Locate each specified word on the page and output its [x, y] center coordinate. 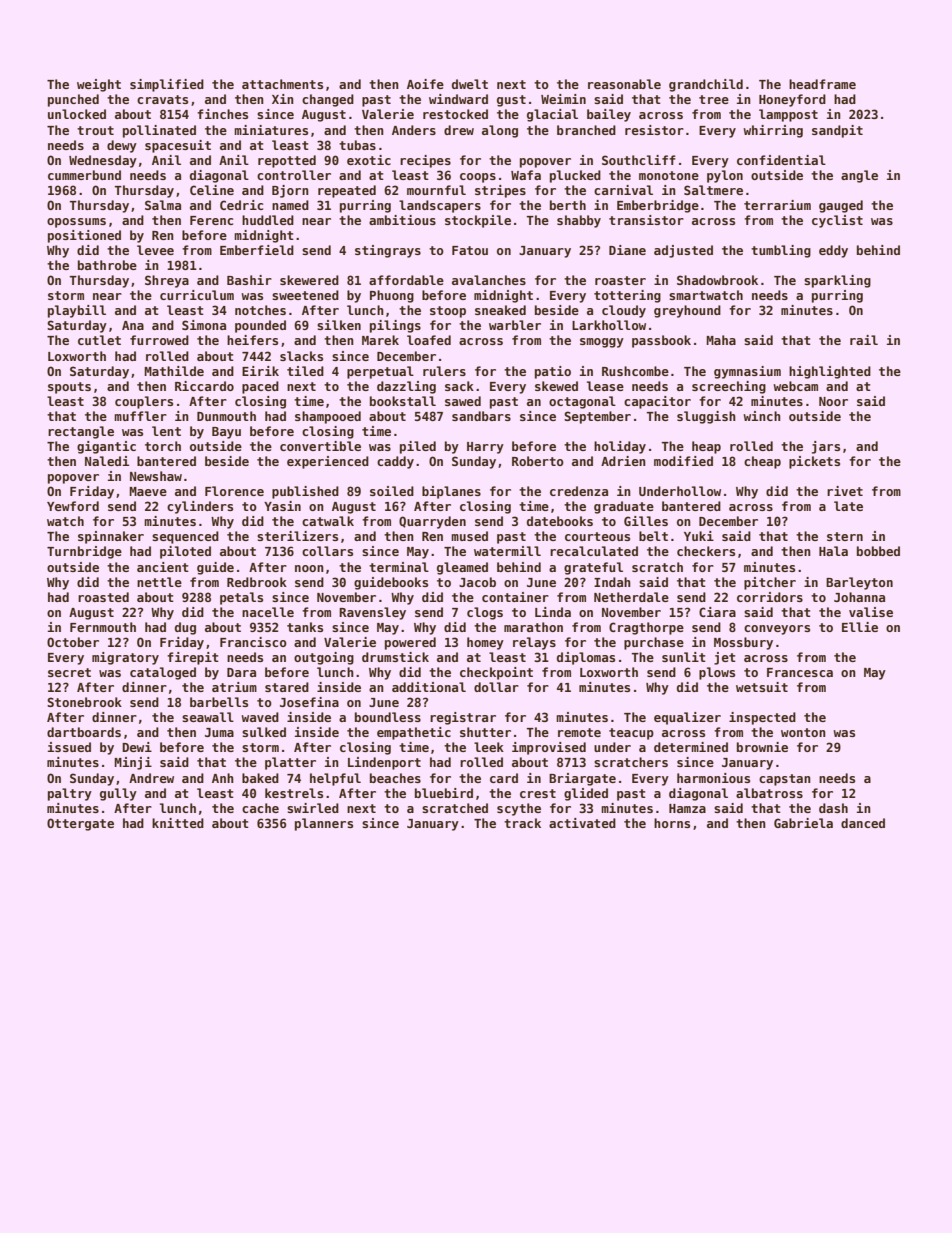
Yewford [73, 506]
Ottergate [80, 824]
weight [99, 85]
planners [324, 824]
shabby [579, 221]
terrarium [777, 205]
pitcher [770, 583]
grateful [593, 568]
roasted [103, 597]
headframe [822, 84]
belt [653, 536]
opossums [76, 223]
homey [485, 643]
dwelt [470, 84]
